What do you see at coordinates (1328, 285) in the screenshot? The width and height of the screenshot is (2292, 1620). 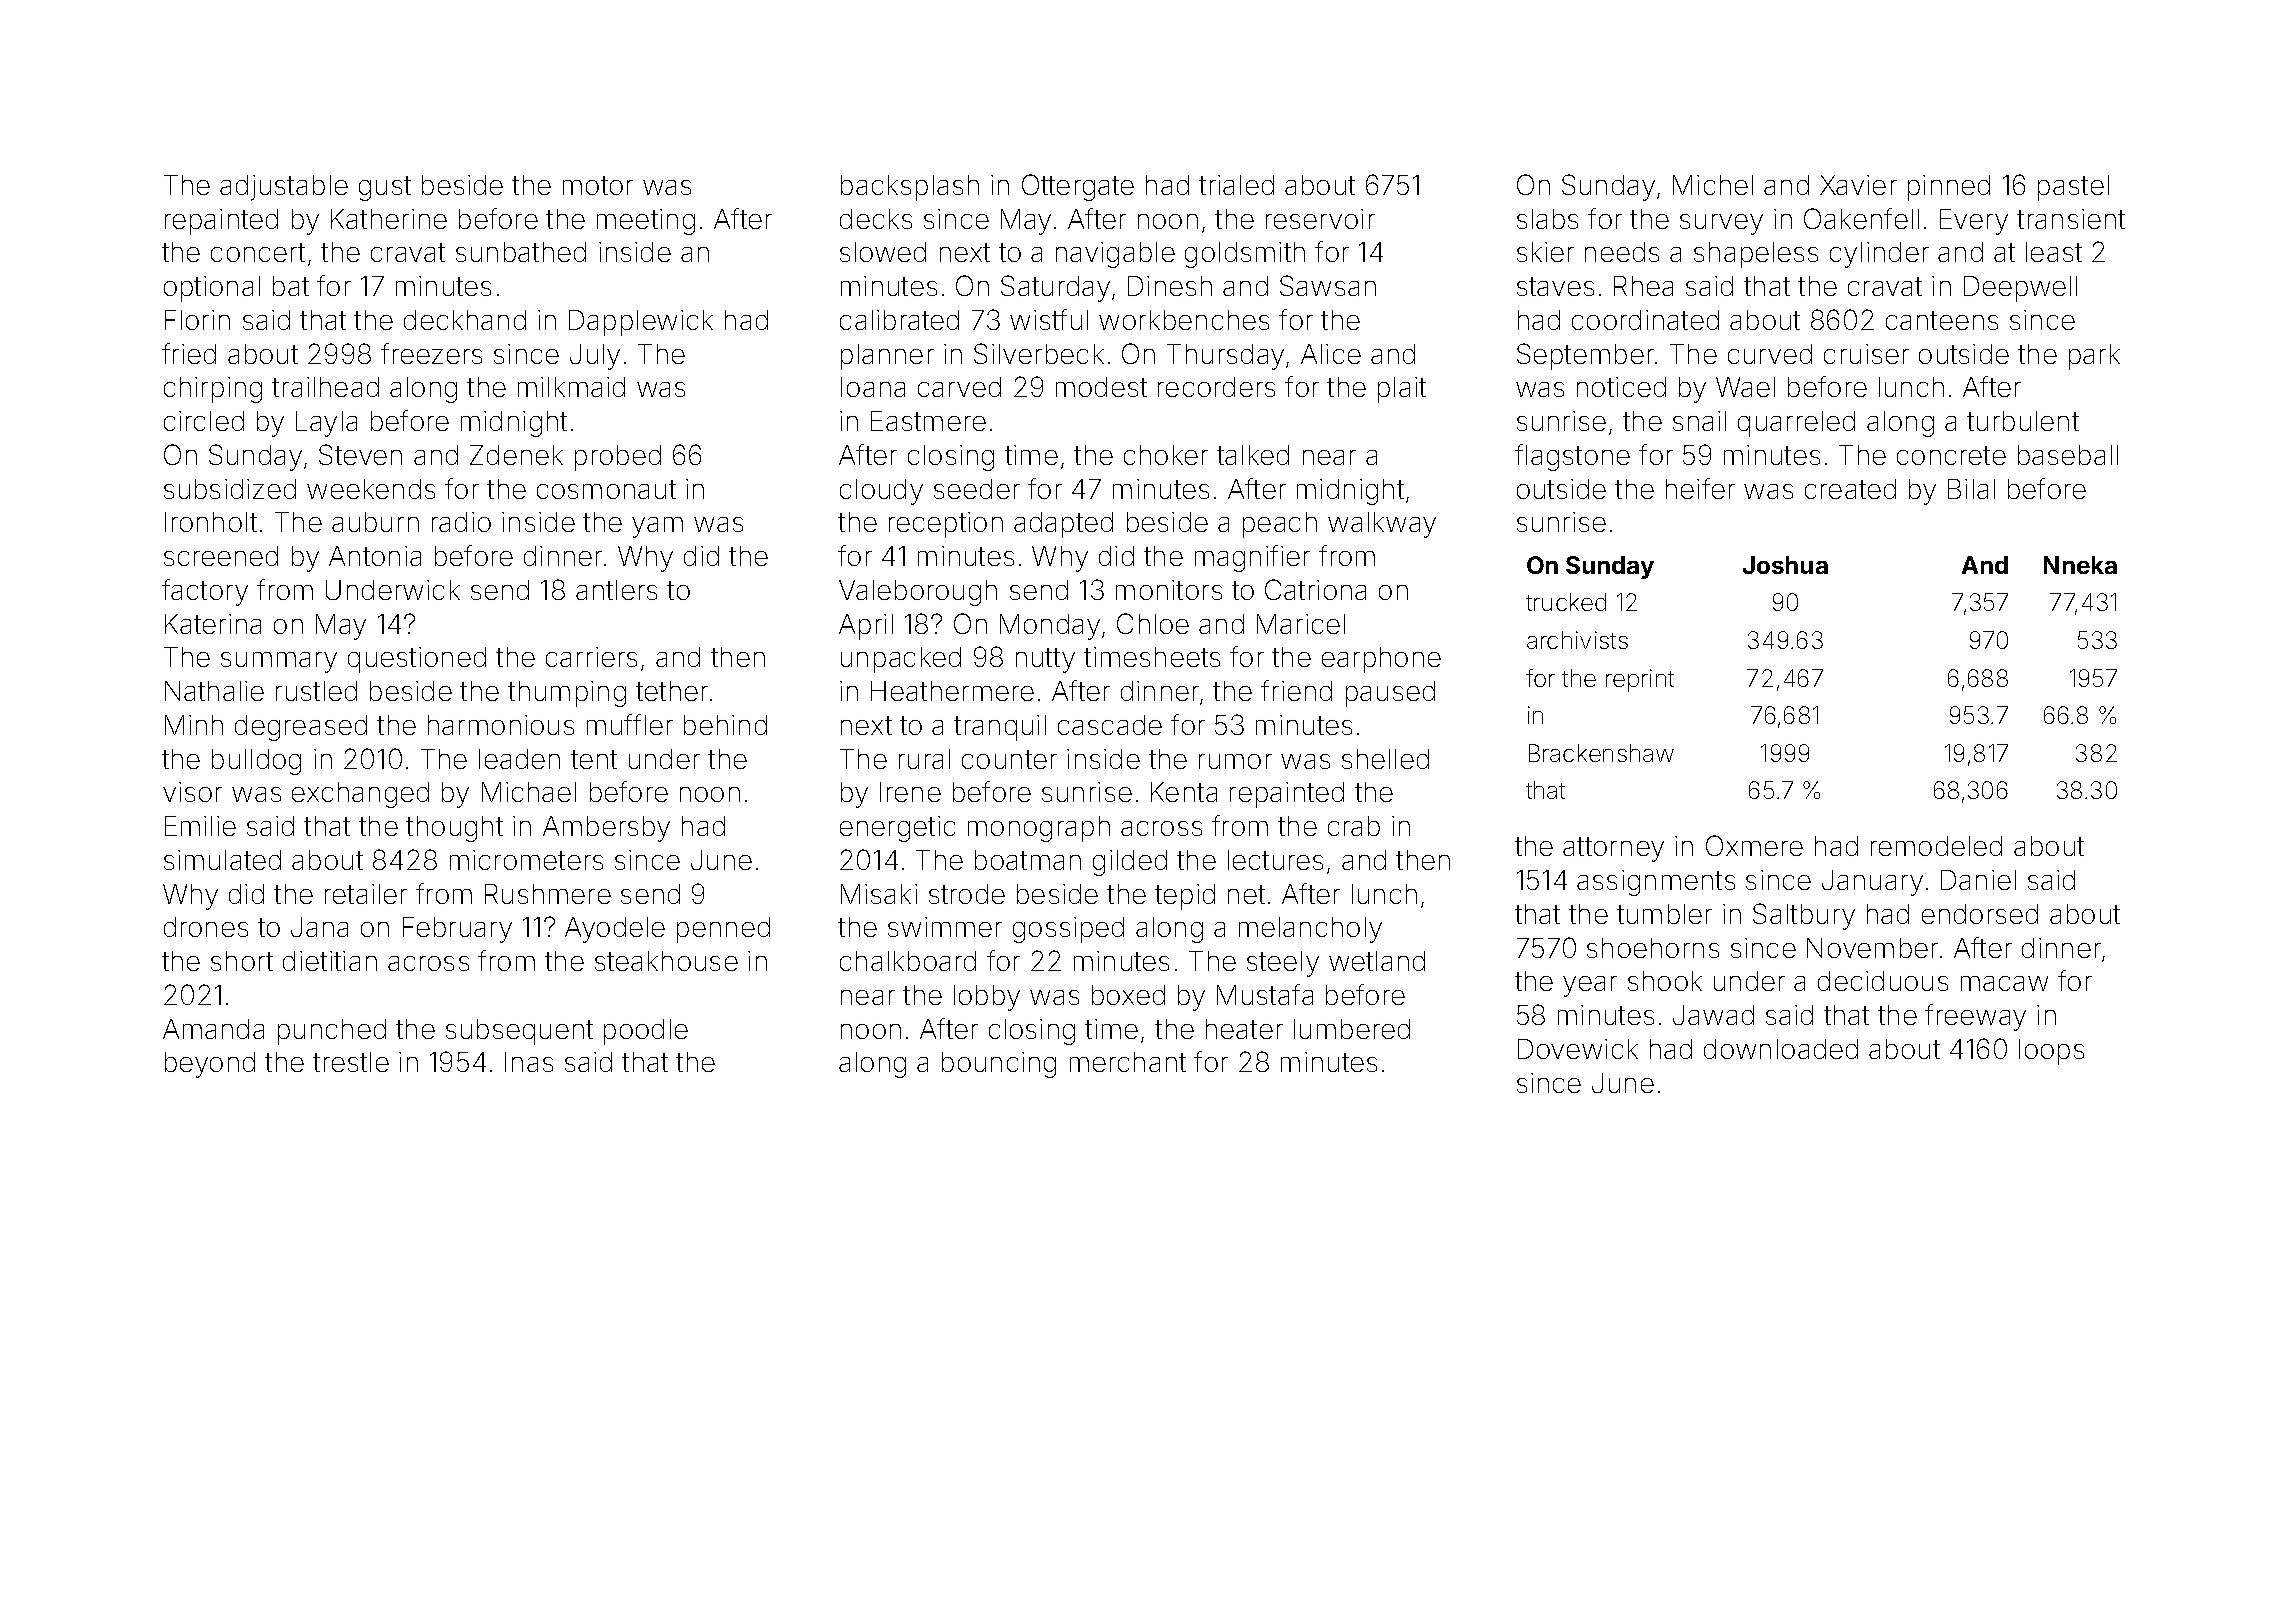 I see `Sawsan` at bounding box center [1328, 285].
